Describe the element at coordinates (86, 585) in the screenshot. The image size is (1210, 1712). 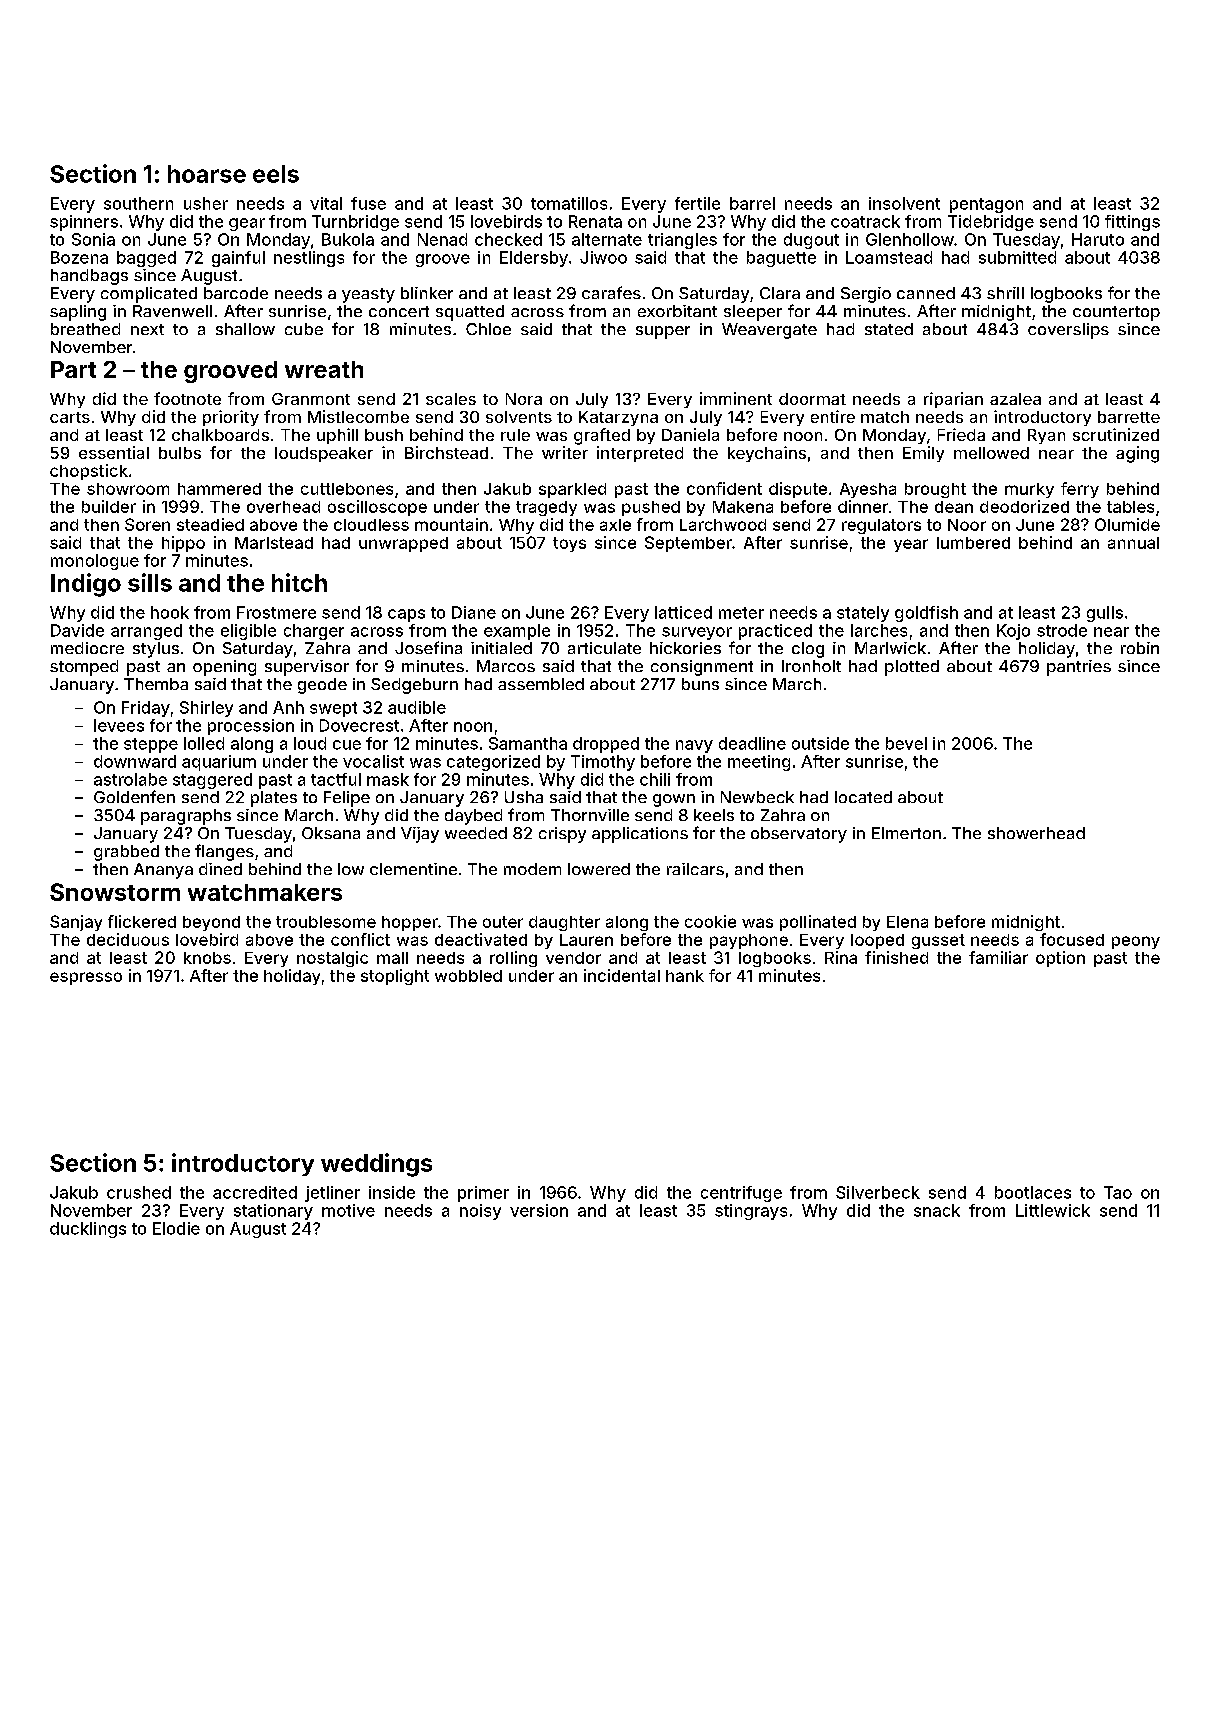
I see `Indigo` at that location.
